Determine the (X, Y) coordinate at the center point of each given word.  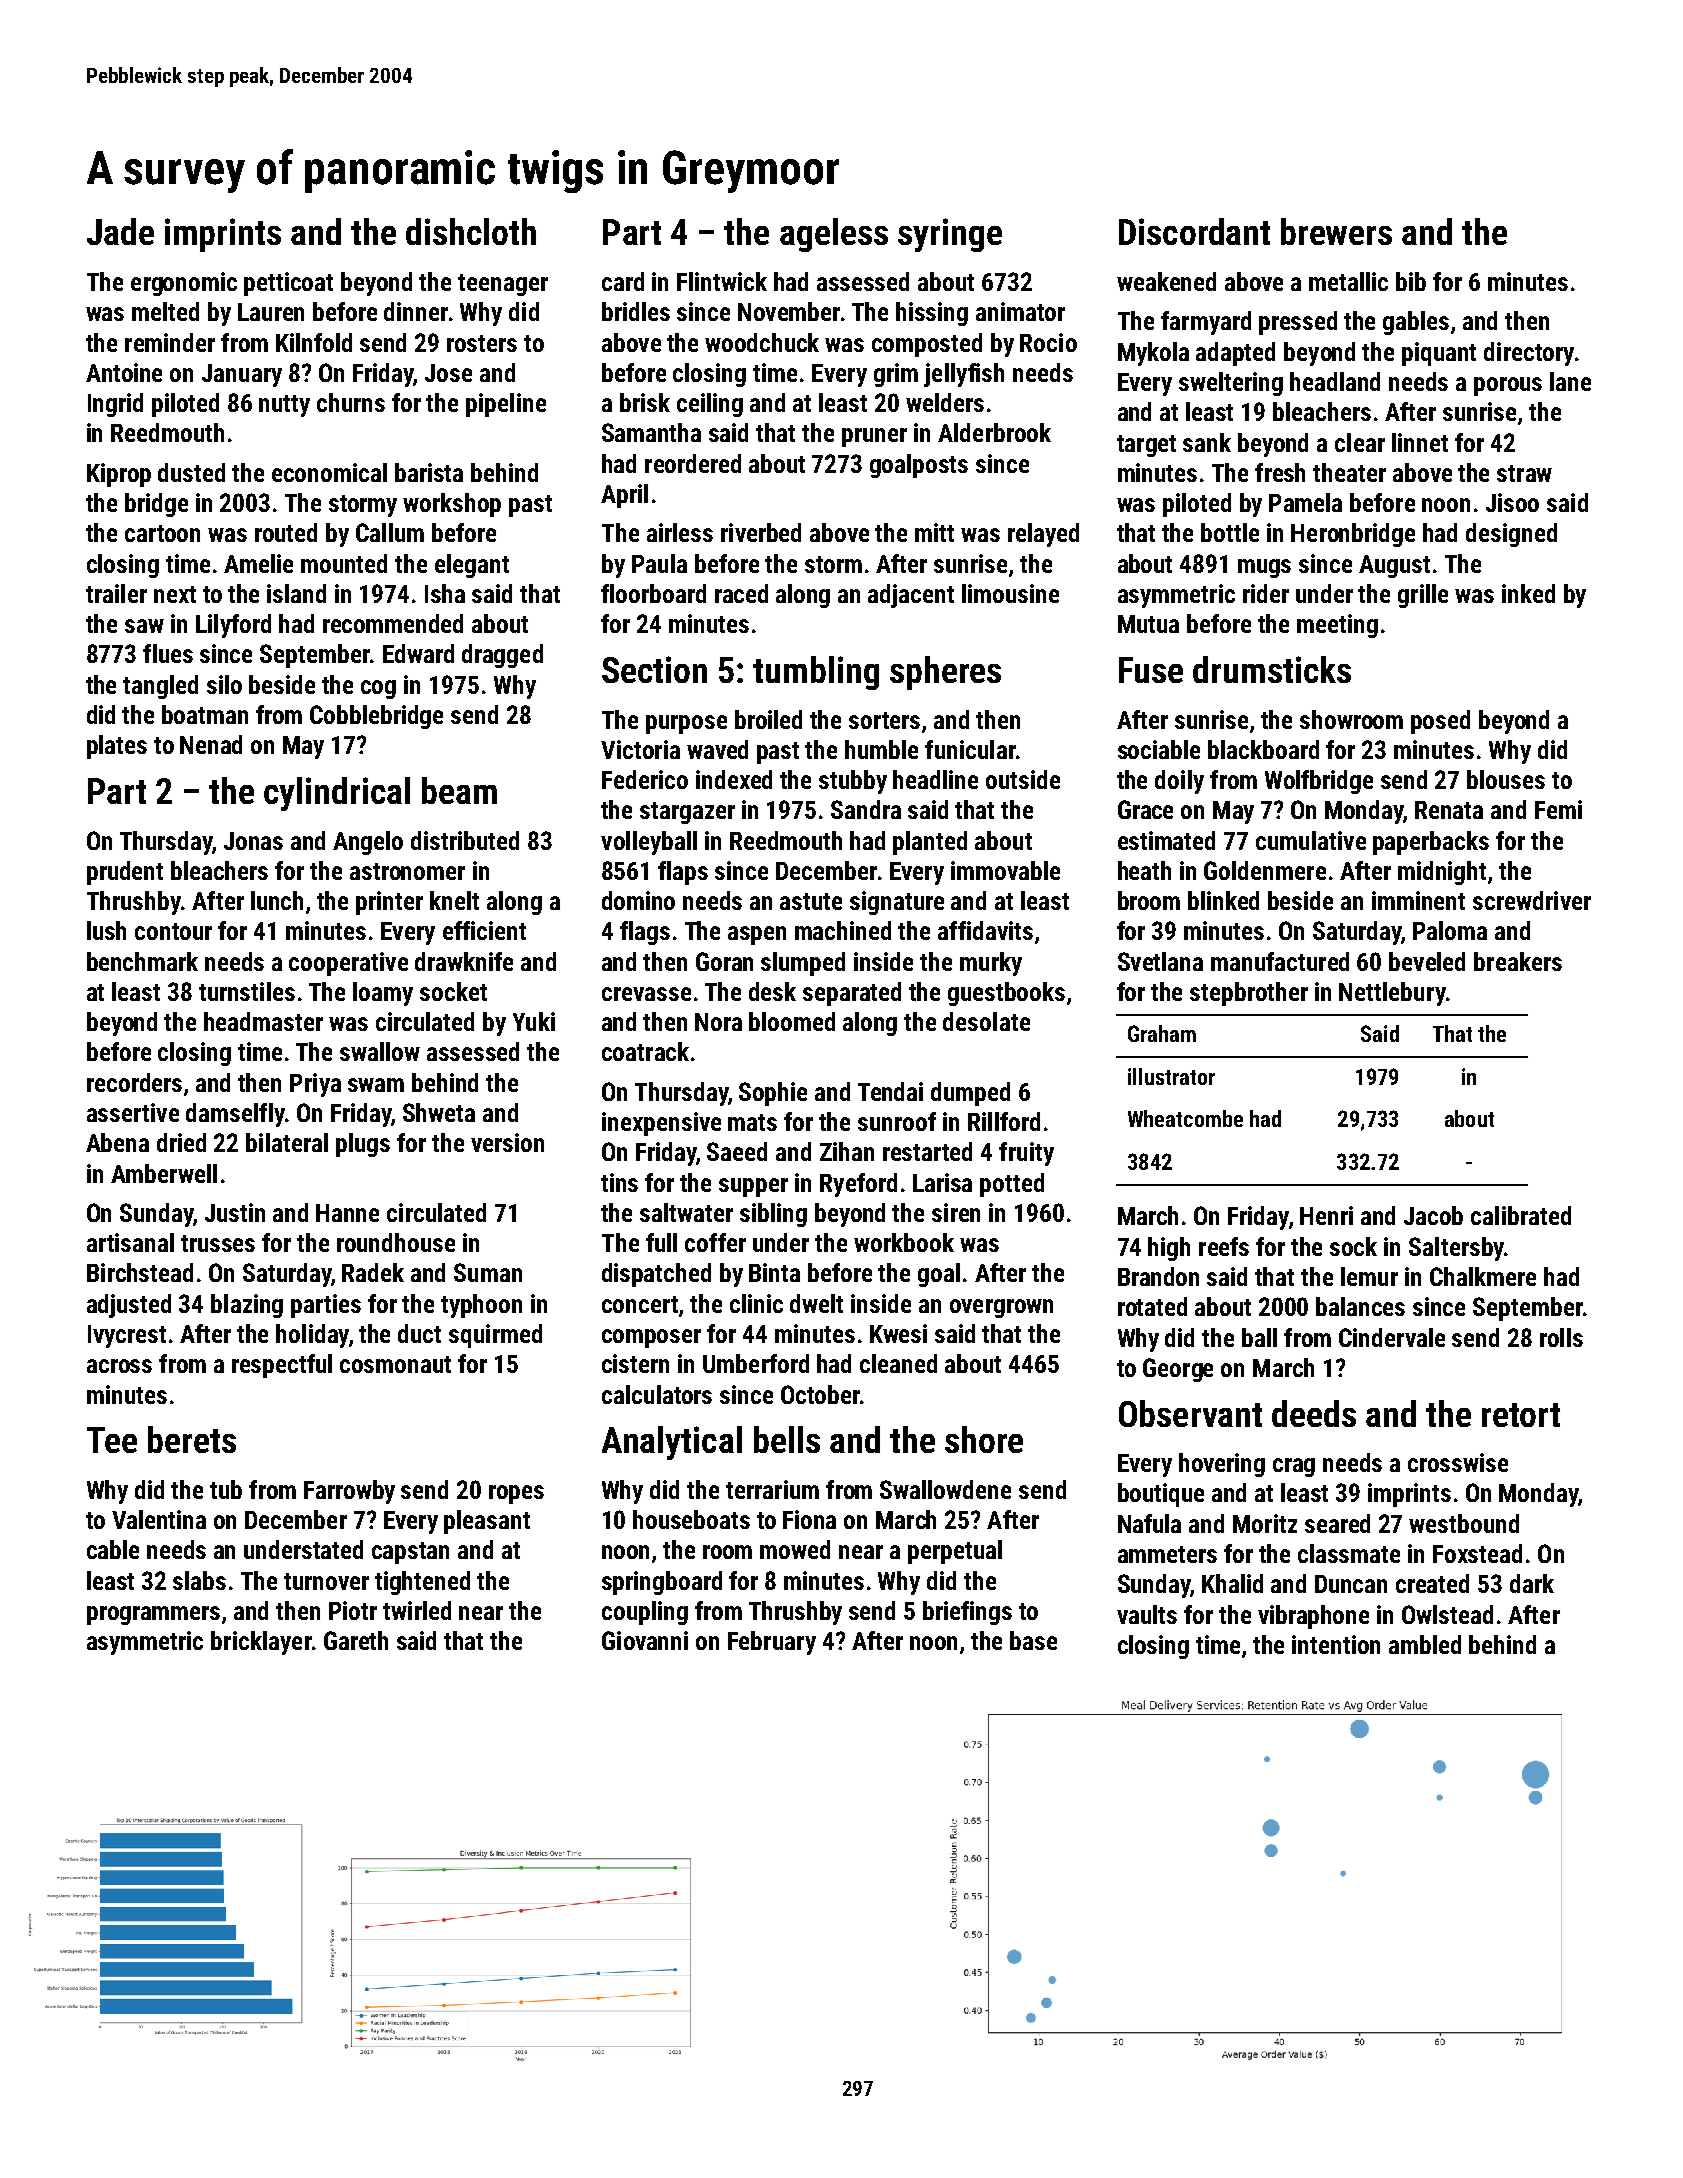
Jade (120, 231)
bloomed (792, 1021)
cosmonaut (395, 1364)
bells (787, 1439)
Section (654, 669)
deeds (1314, 1413)
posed (1440, 722)
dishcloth (471, 231)
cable (113, 1549)
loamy (383, 994)
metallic (1348, 281)
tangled (160, 687)
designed (1511, 535)
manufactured (1280, 961)
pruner (874, 437)
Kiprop (119, 475)
